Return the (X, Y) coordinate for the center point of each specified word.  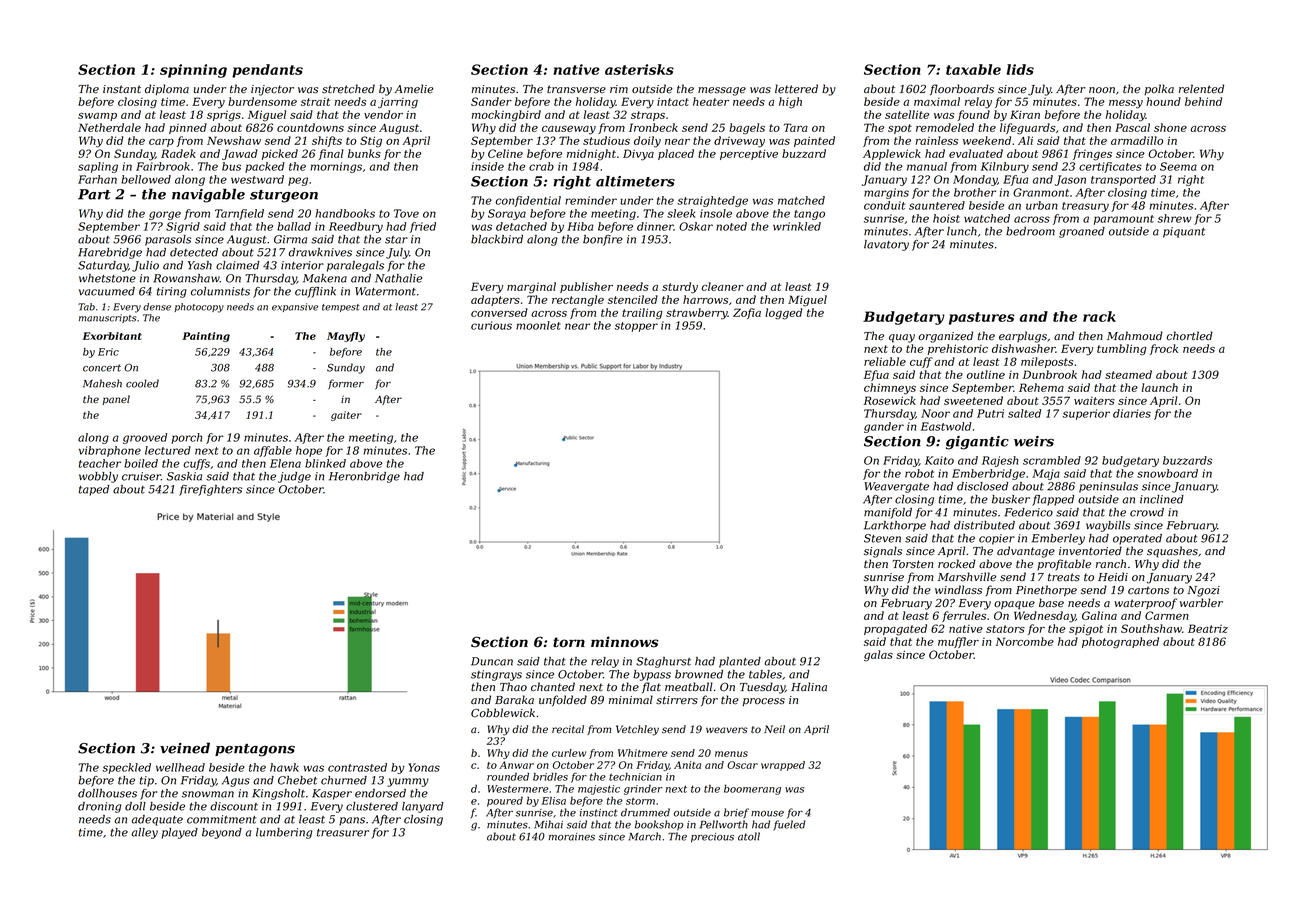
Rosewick (890, 400)
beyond (222, 833)
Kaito (939, 460)
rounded (508, 777)
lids (1020, 69)
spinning (193, 71)
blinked (325, 463)
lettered (796, 88)
